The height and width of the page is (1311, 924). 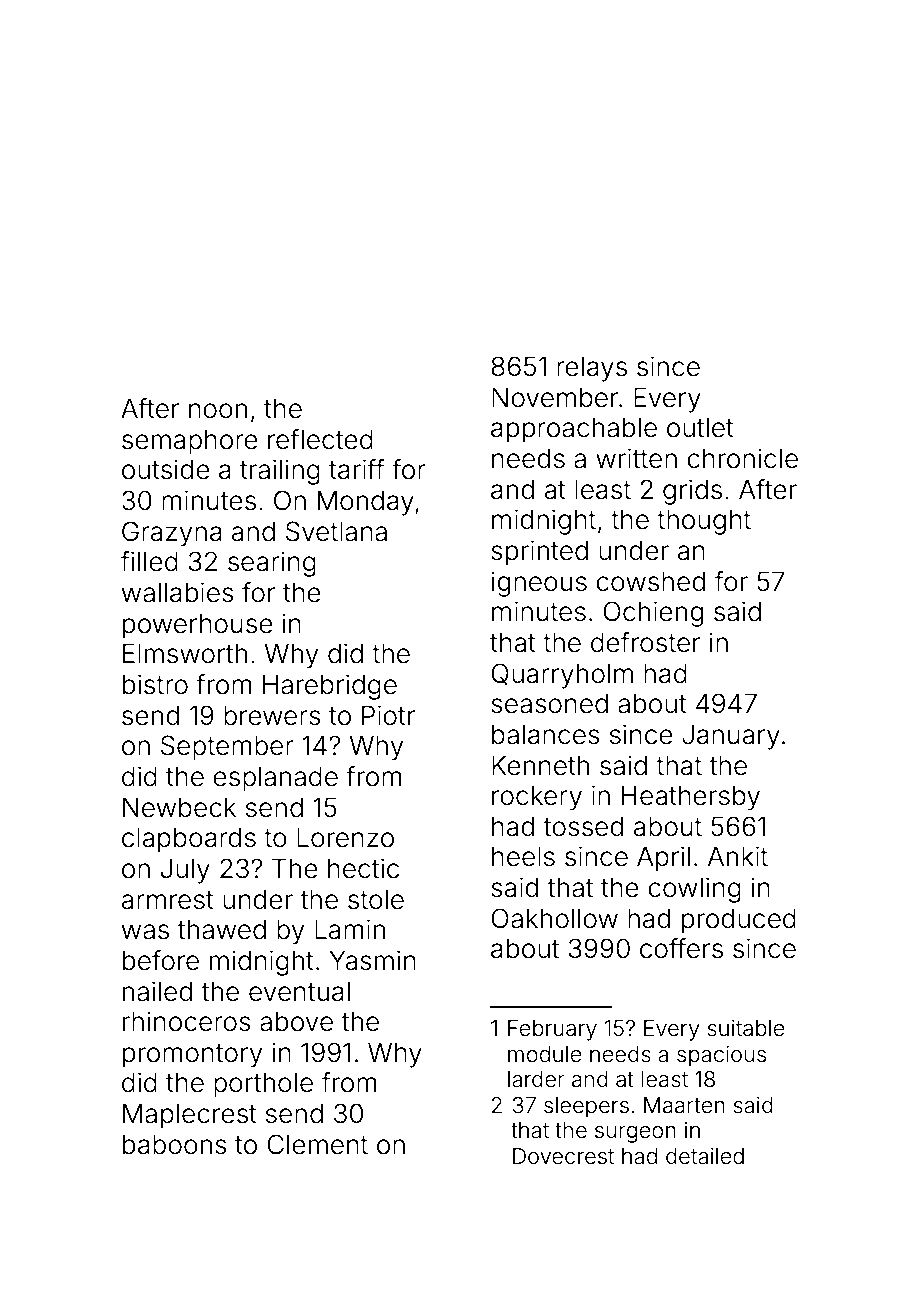 I want to click on thought, so click(x=704, y=522).
